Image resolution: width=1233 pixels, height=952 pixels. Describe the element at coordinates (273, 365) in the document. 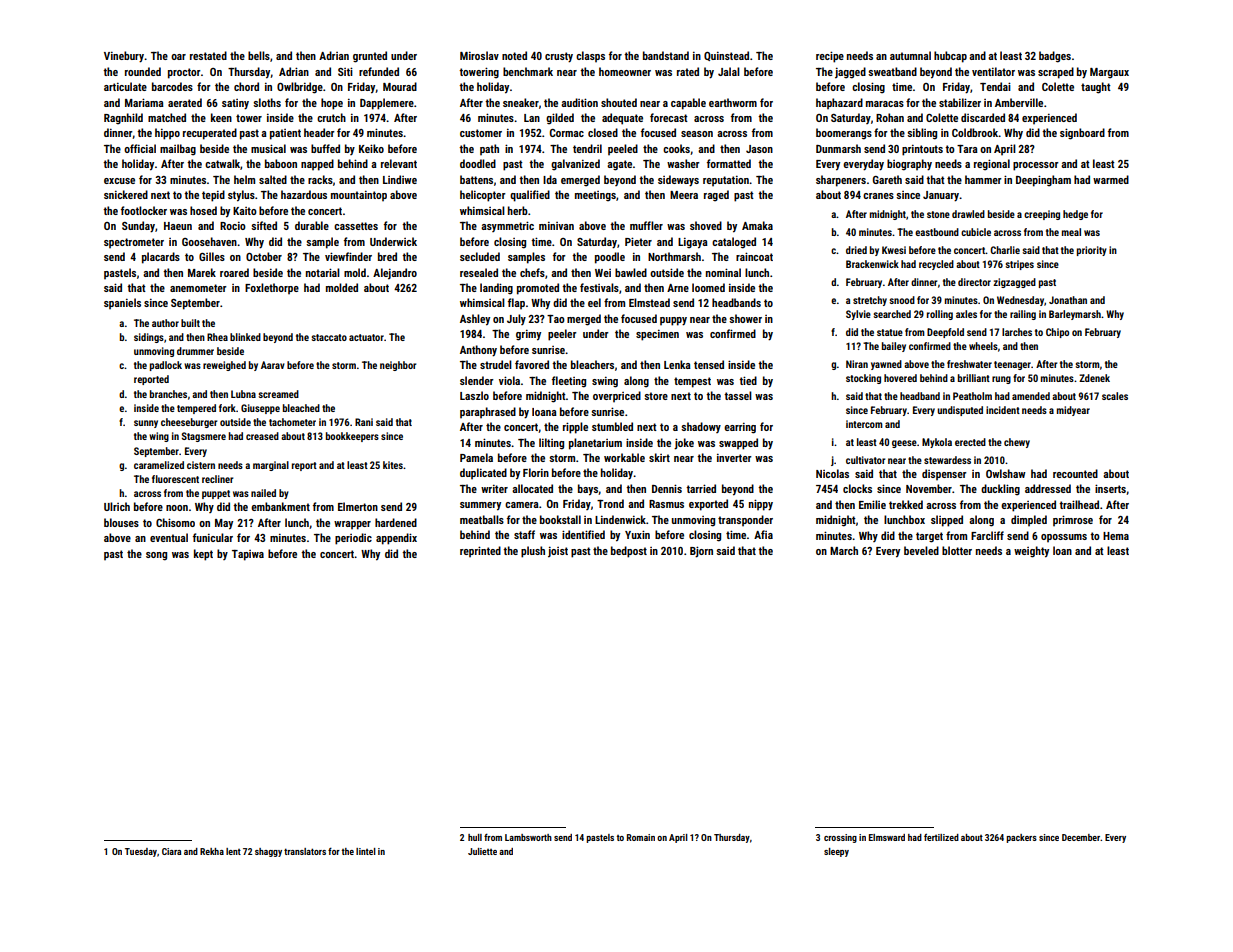

I see `Aarav` at that location.
